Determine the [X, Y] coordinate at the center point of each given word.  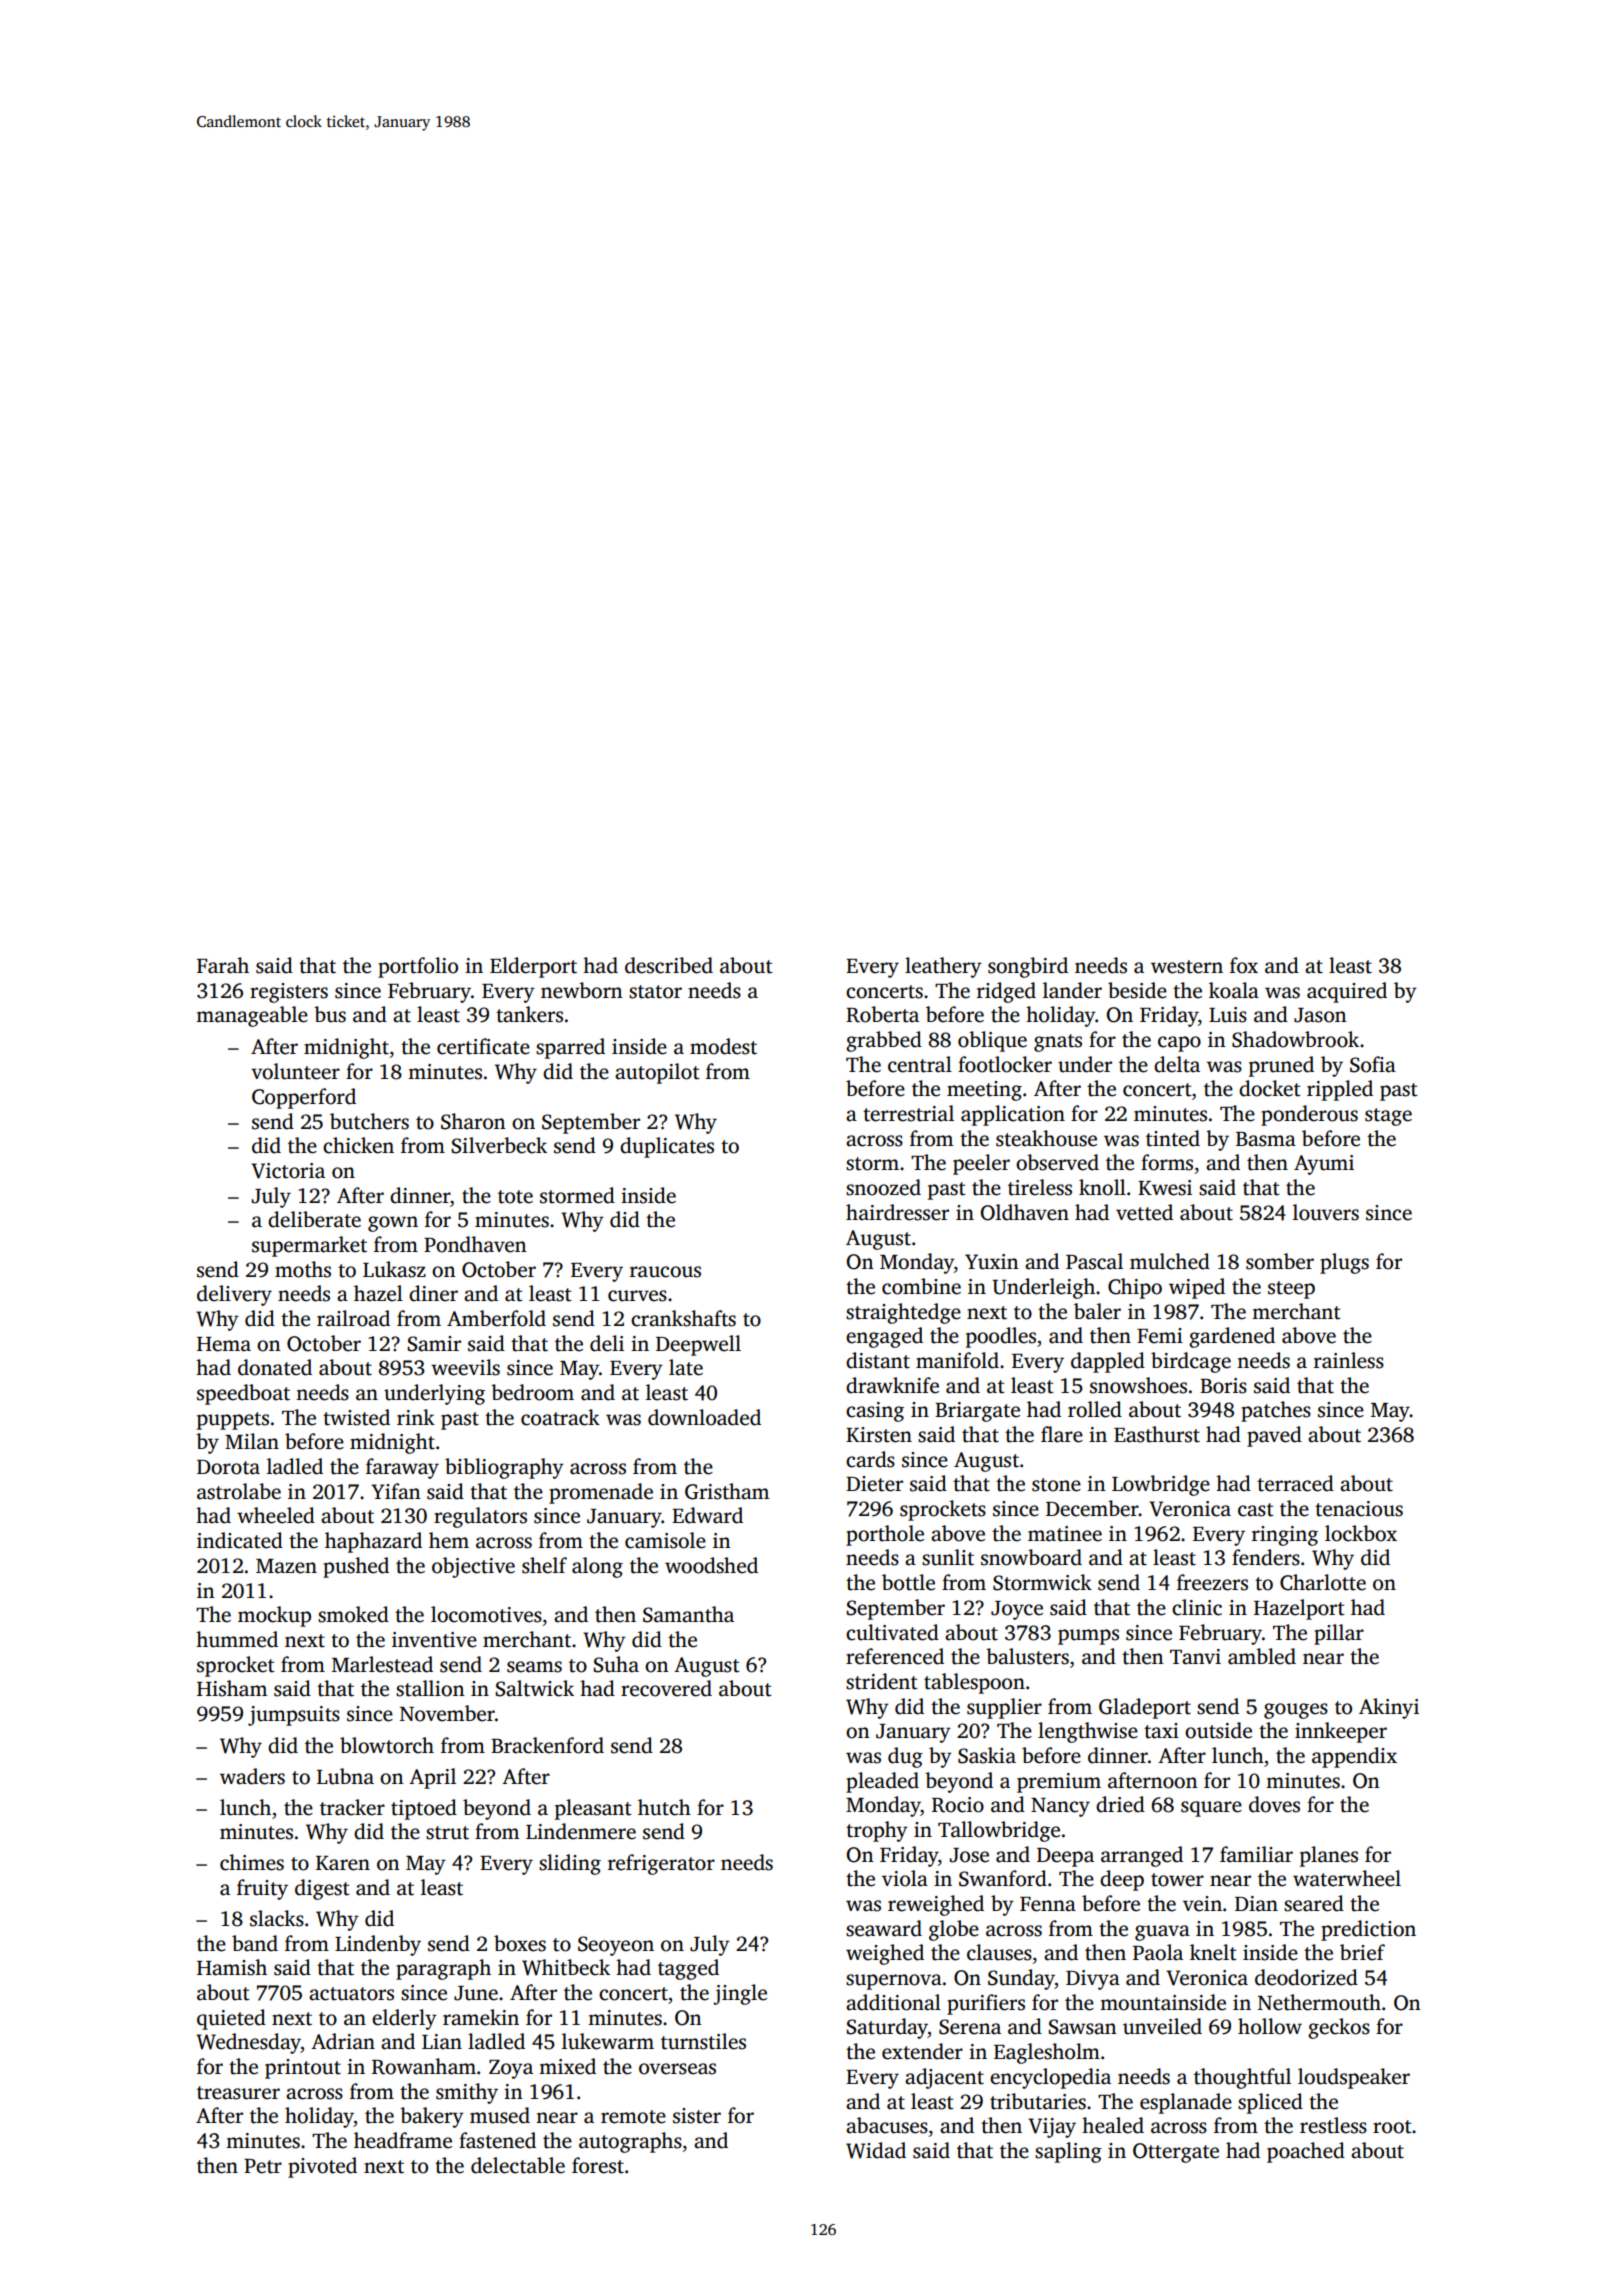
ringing [1285, 1536]
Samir [434, 1344]
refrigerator [661, 1864]
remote [633, 2117]
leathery [943, 967]
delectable [518, 2165]
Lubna [345, 1776]
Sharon [473, 1121]
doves [1274, 1804]
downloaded [704, 1417]
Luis [1228, 1015]
